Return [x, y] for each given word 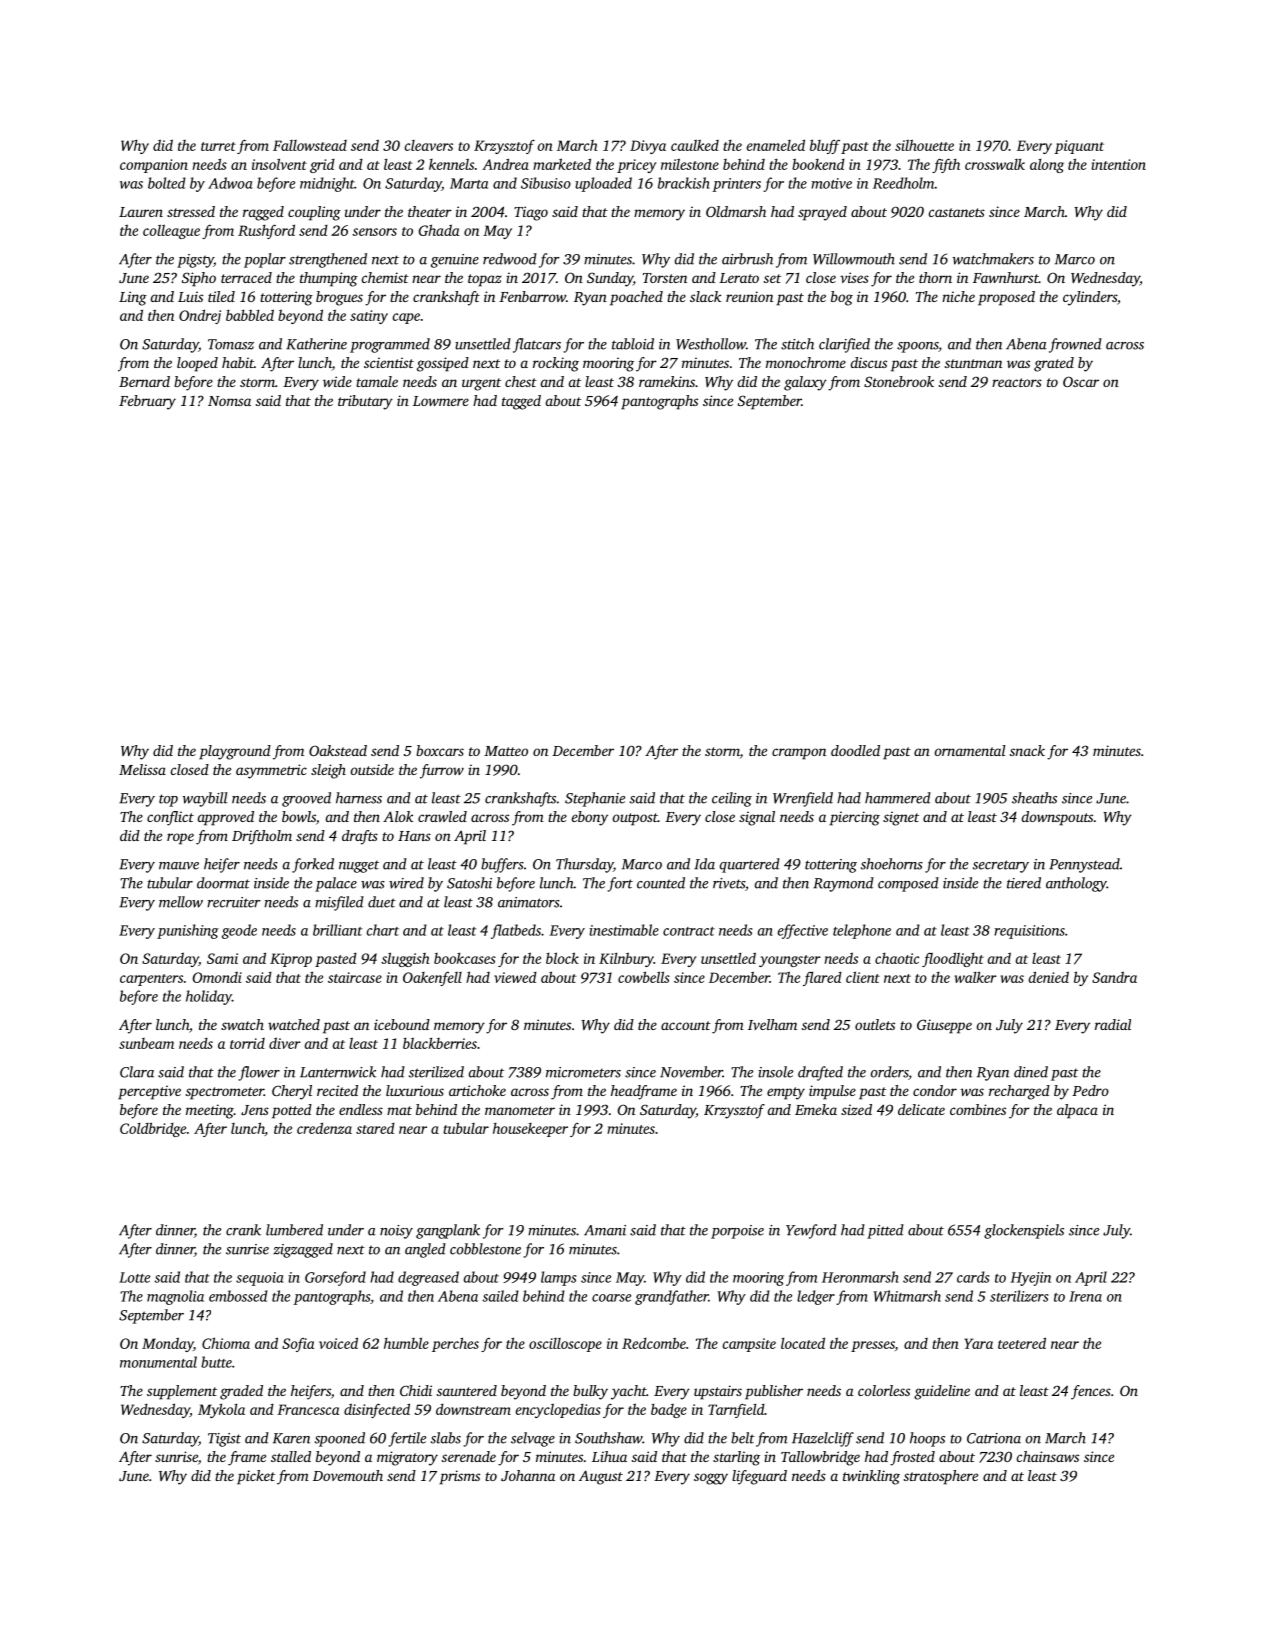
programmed [390, 345]
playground [235, 752]
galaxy [805, 383]
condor [935, 1090]
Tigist [224, 1440]
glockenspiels [1024, 1231]
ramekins [667, 381]
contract [689, 931]
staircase [355, 977]
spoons [917, 347]
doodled [855, 750]
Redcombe [654, 1343]
